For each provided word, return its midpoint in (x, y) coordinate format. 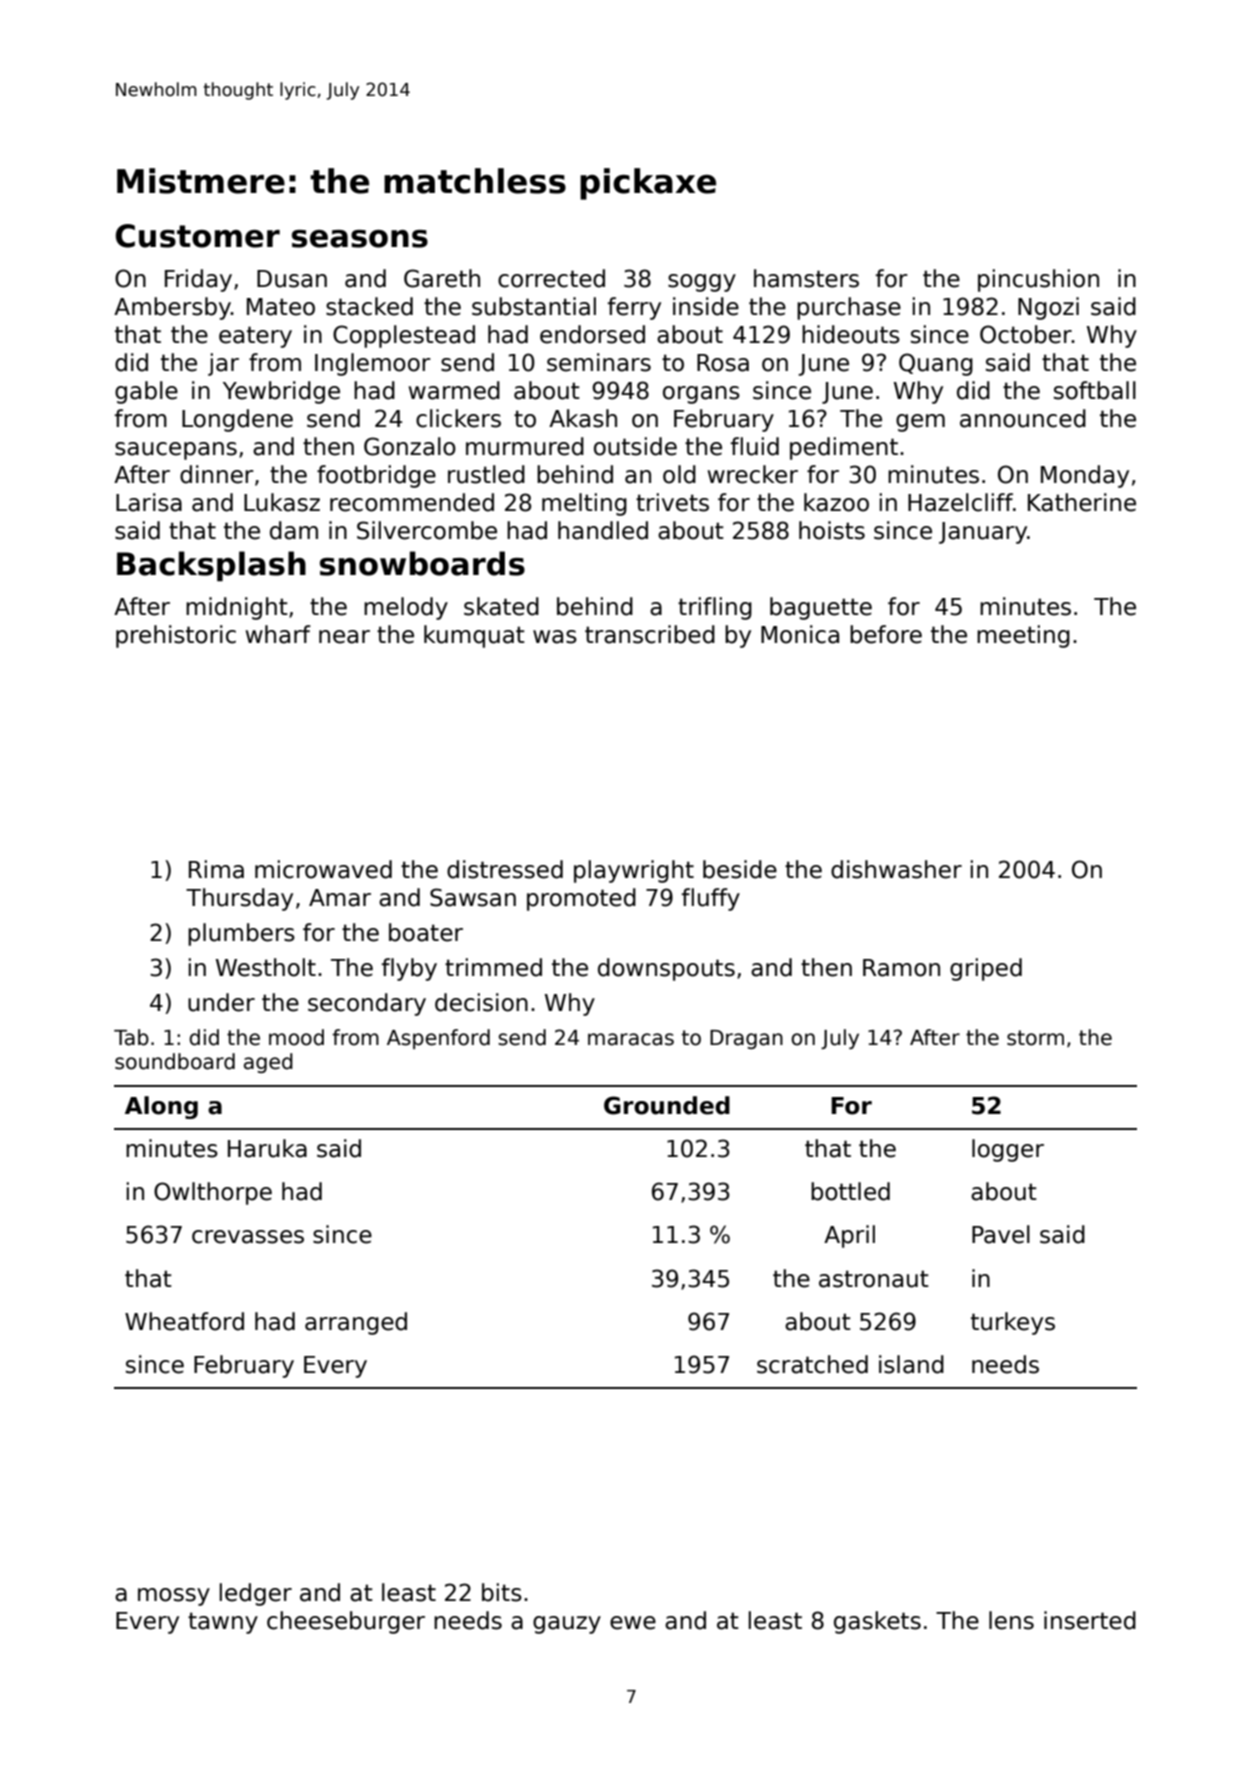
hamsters (806, 278)
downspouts (666, 969)
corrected (551, 278)
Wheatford (184, 1321)
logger (1008, 1150)
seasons (360, 239)
